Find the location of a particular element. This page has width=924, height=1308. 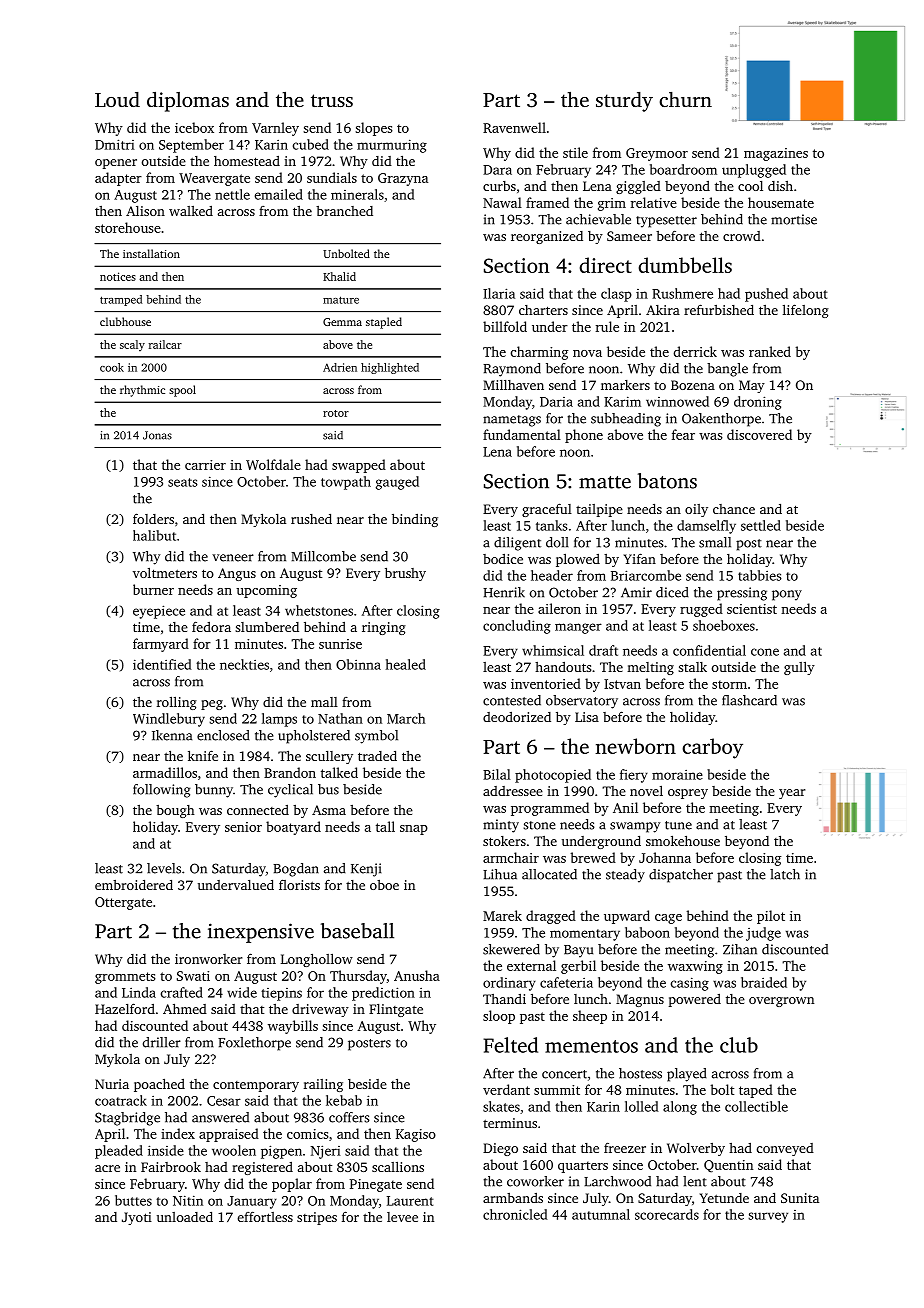

Nawal is located at coordinates (502, 202).
